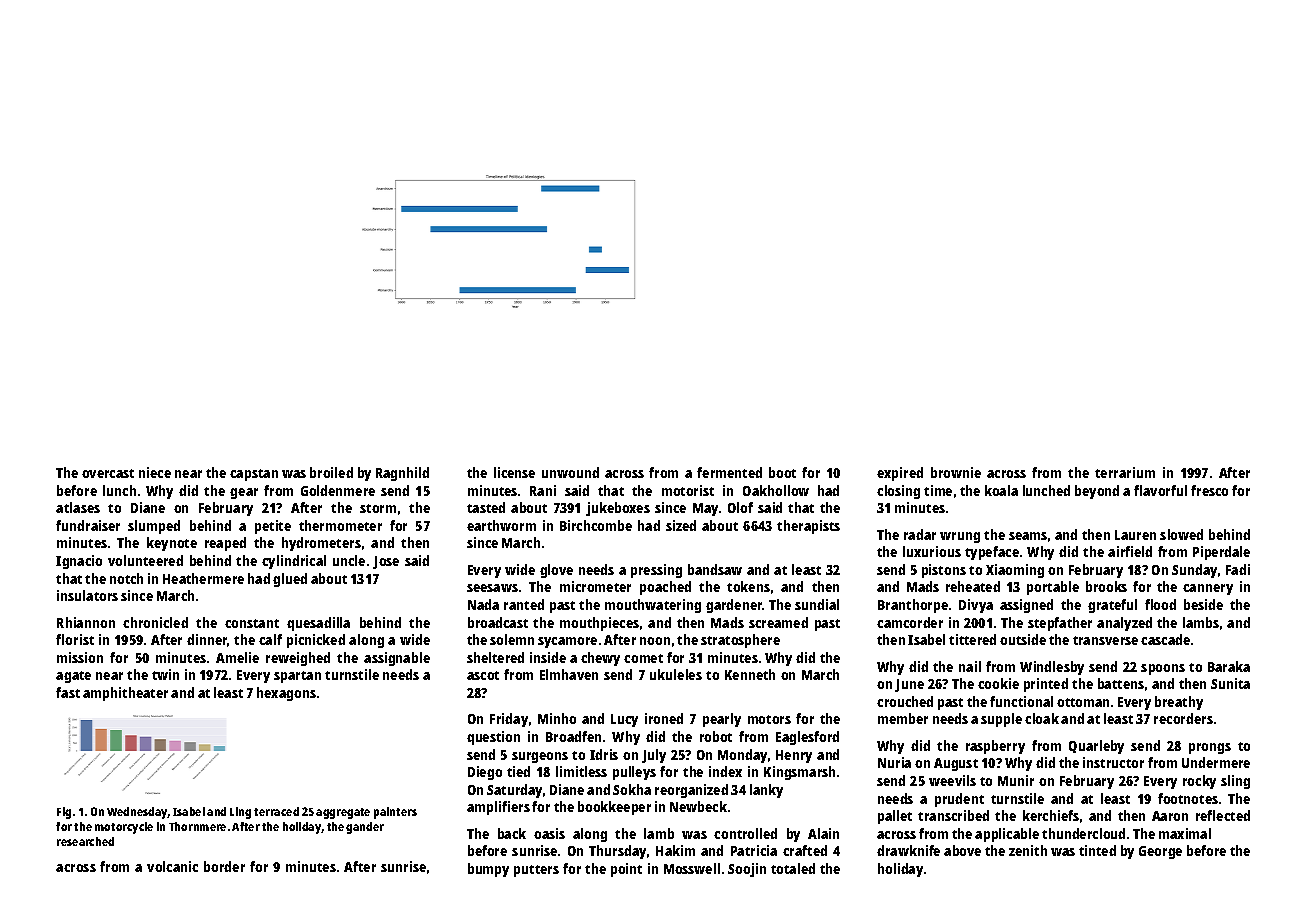 The height and width of the page is (924, 1308). What do you see at coordinates (75, 639) in the page?
I see `florist` at bounding box center [75, 639].
